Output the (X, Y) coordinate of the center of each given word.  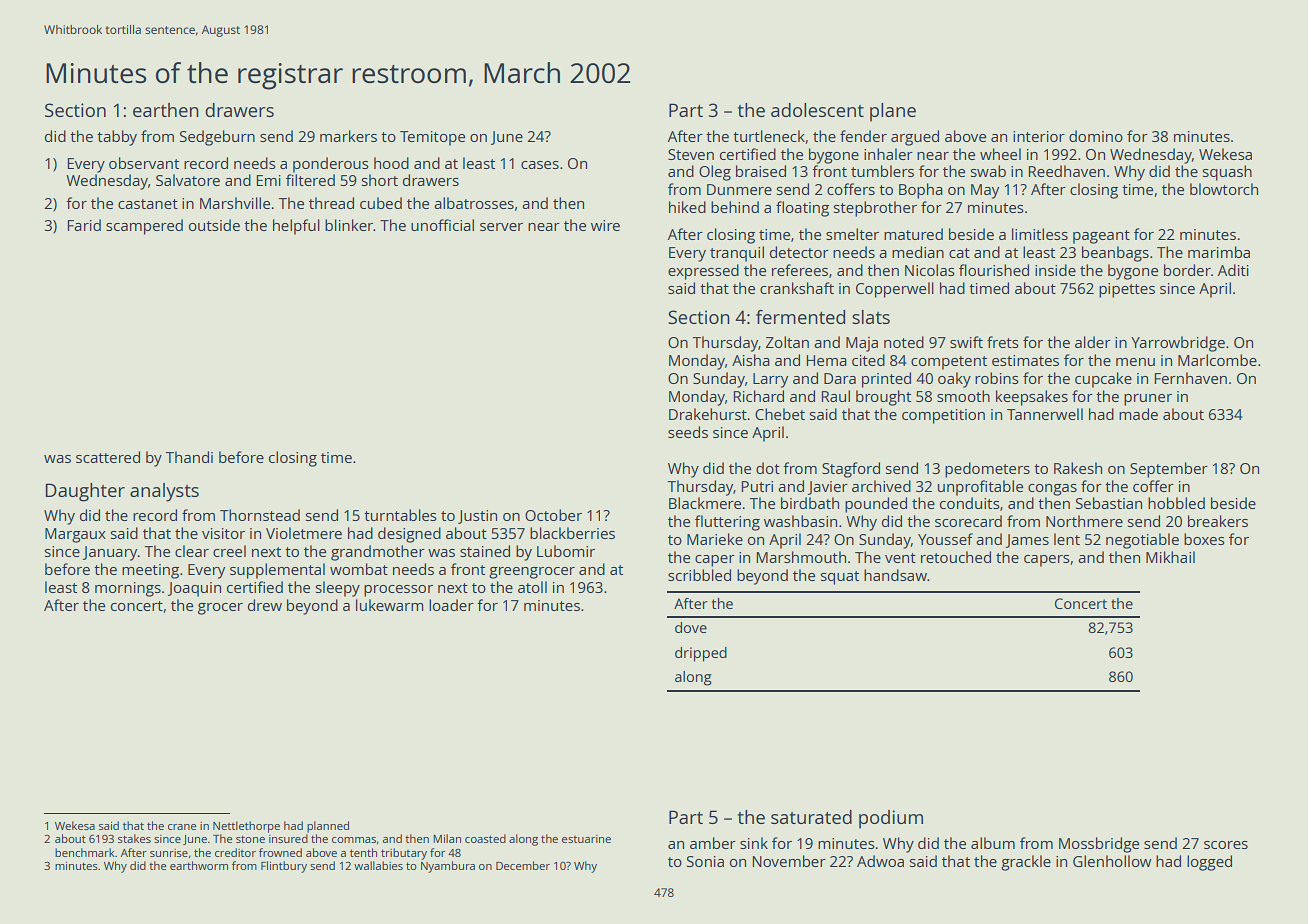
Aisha (751, 360)
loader (451, 605)
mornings (128, 589)
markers (348, 136)
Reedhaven (1067, 171)
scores (1226, 845)
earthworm (199, 865)
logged (1209, 863)
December (523, 865)
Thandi (189, 457)
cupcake (1103, 380)
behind (735, 207)
